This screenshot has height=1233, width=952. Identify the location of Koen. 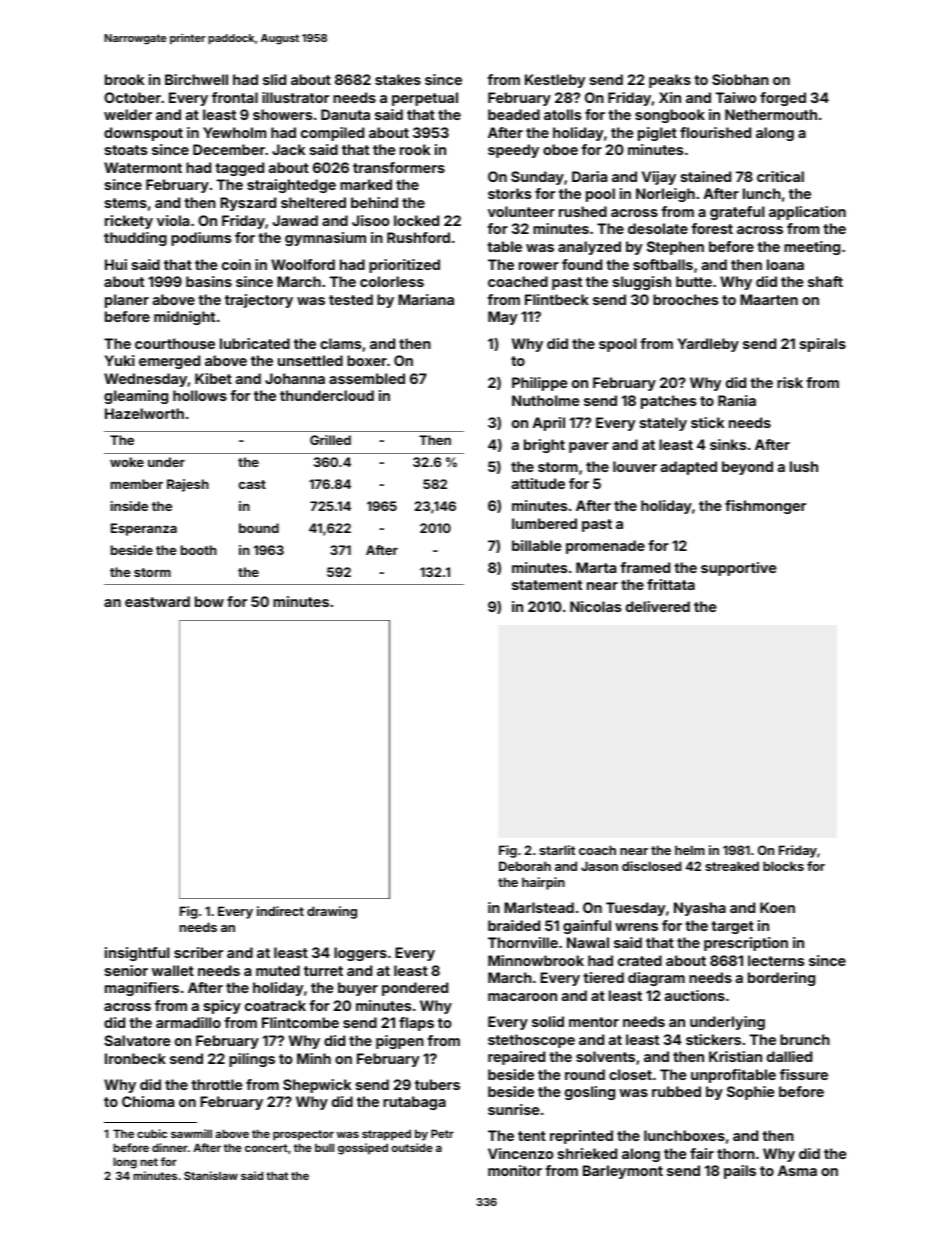
(777, 907).
